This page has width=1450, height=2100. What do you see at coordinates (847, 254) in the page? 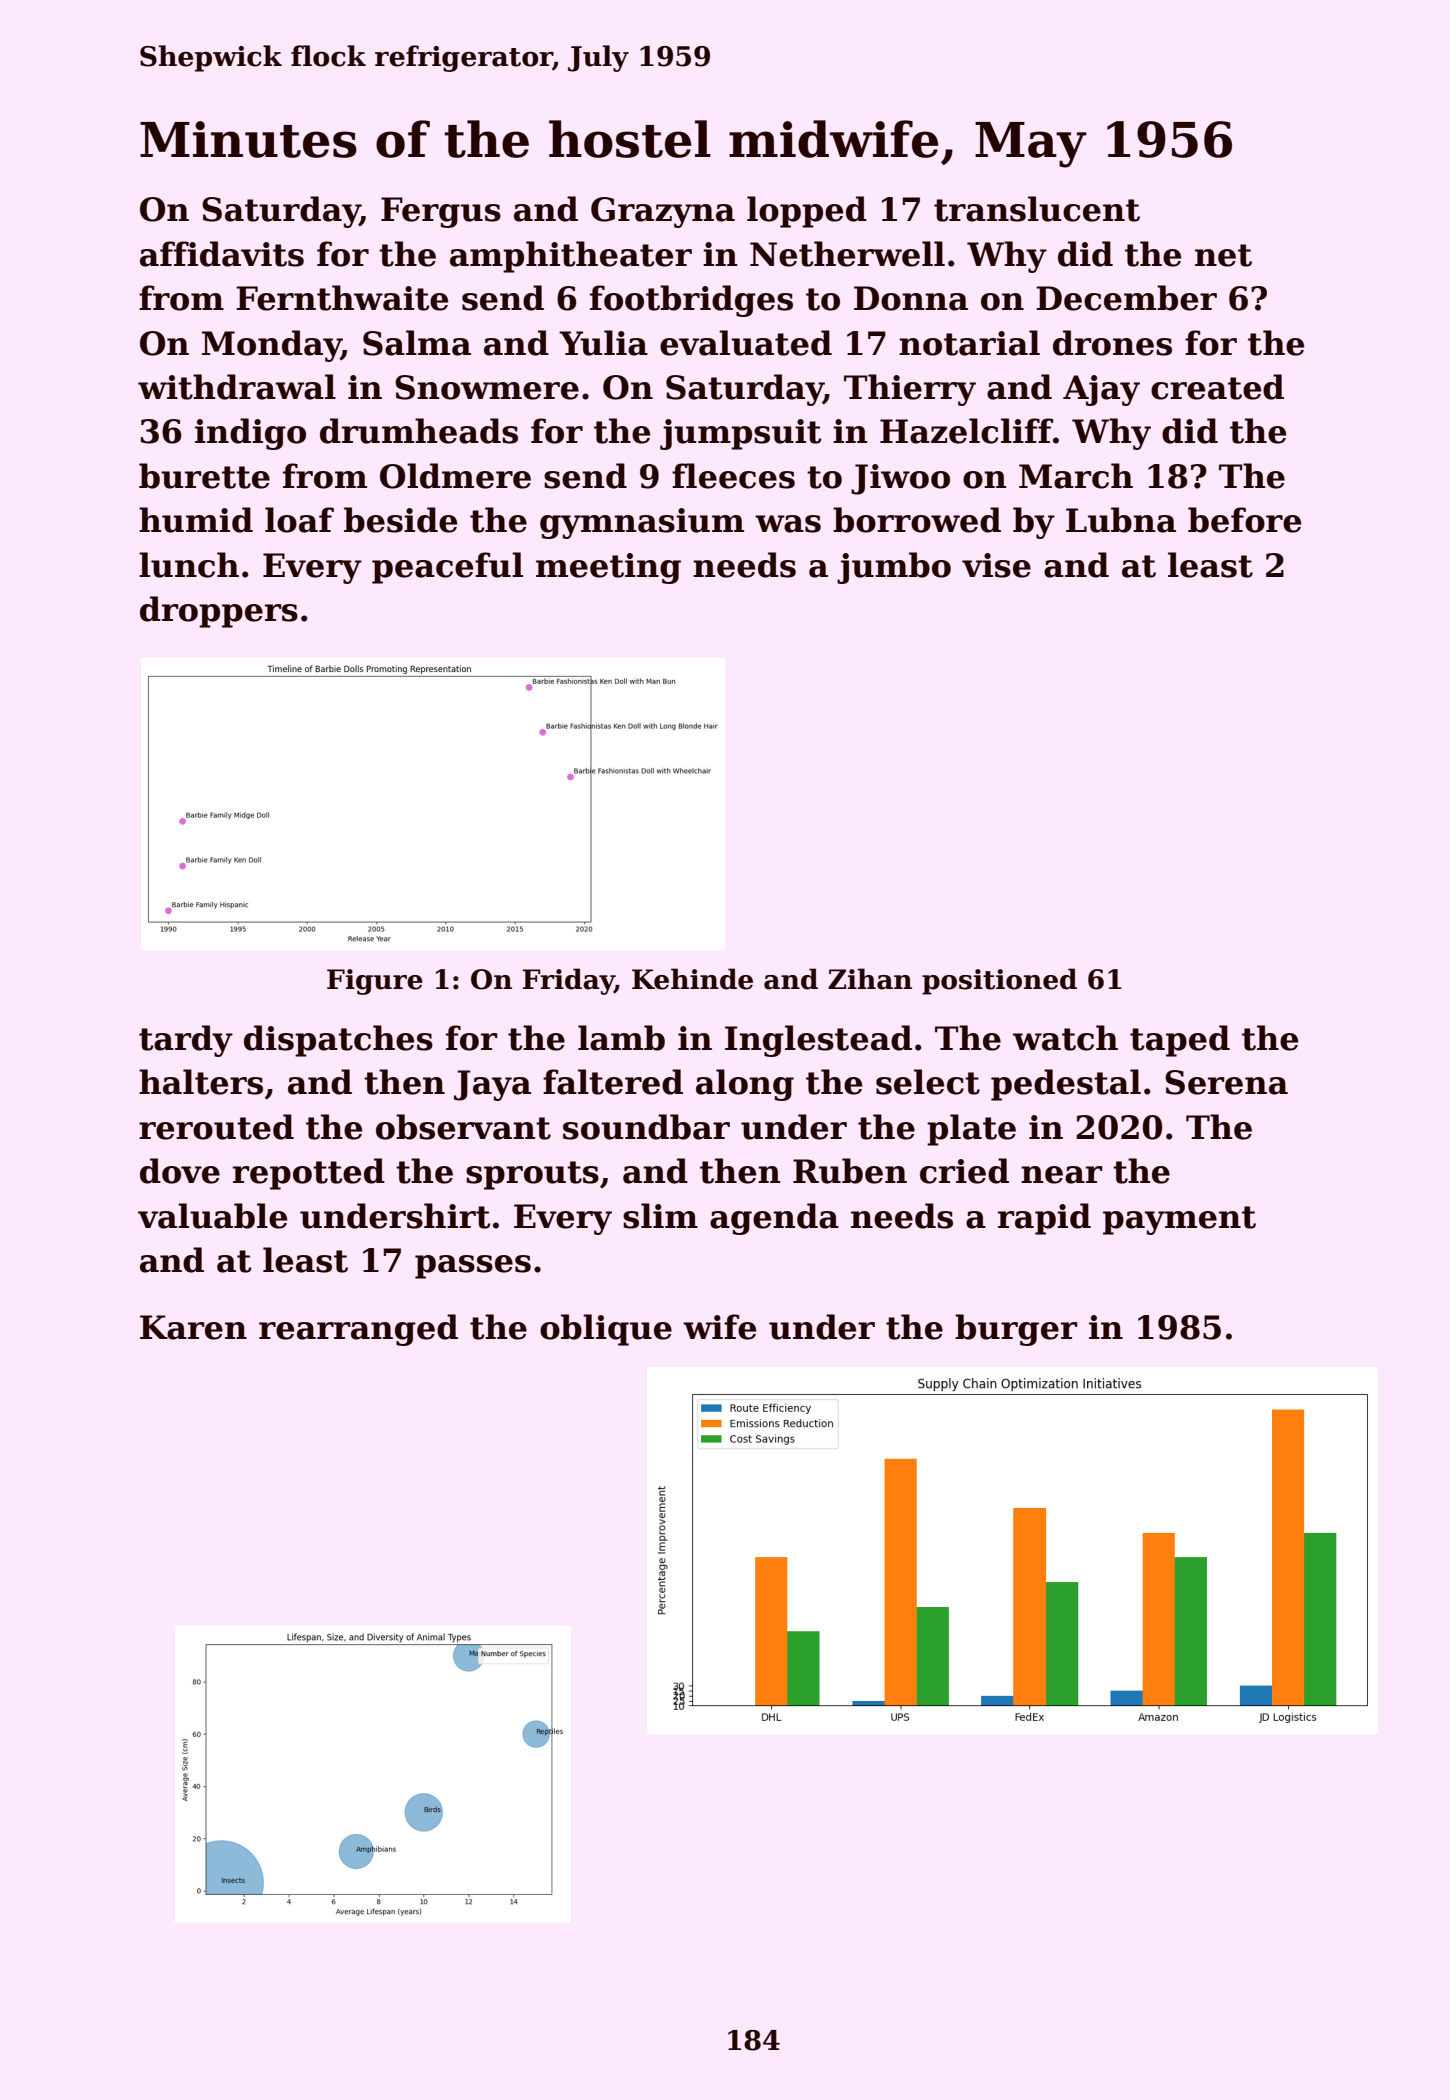
I see `Netherwell` at bounding box center [847, 254].
